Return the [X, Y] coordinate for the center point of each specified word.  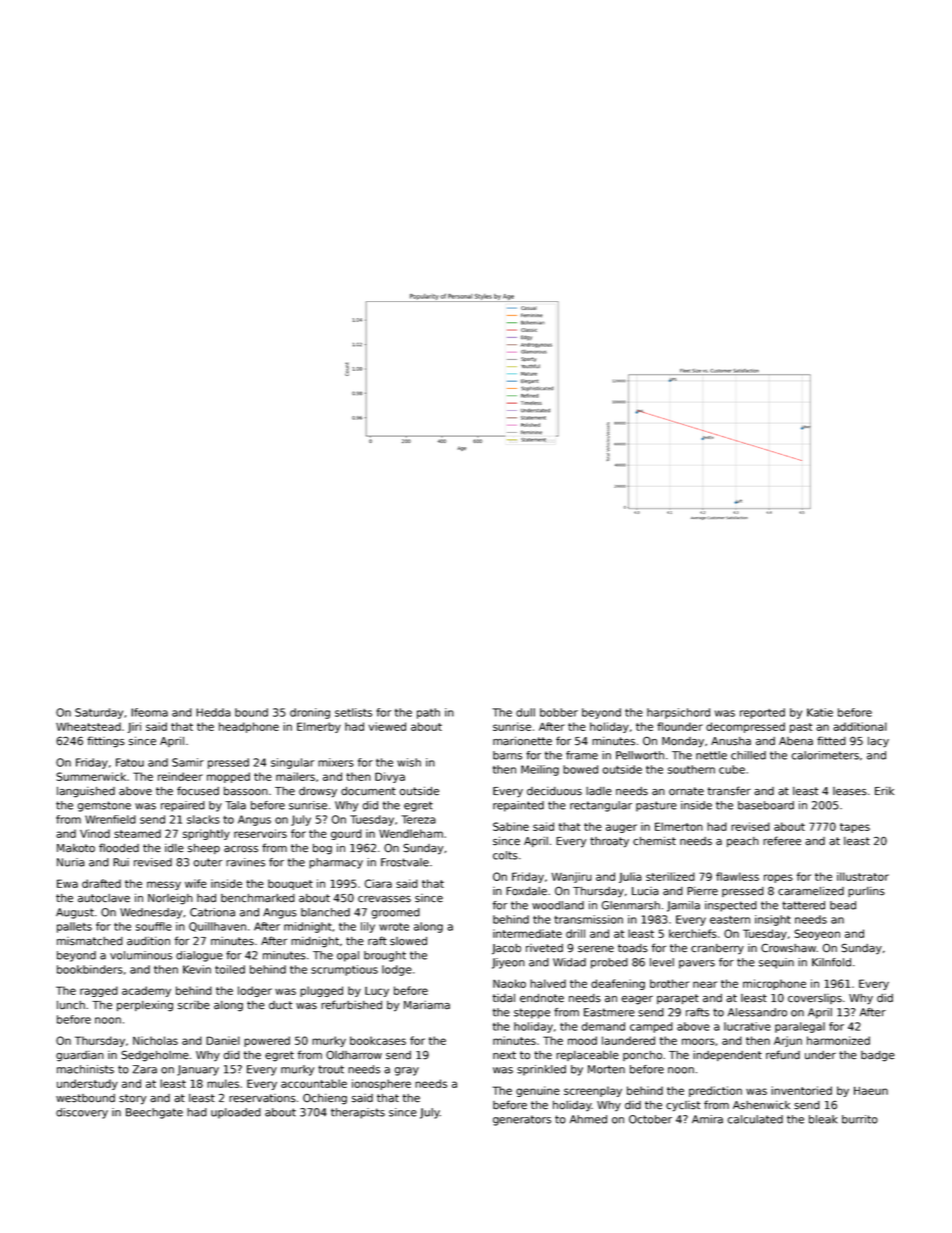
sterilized [670, 876]
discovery [82, 1113]
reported [762, 713]
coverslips [815, 999]
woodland [558, 905]
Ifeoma [149, 712]
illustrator [863, 876]
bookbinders [90, 969]
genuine [538, 1091]
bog [322, 849]
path [428, 713]
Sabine [511, 826]
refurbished [351, 1005]
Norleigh [170, 899]
